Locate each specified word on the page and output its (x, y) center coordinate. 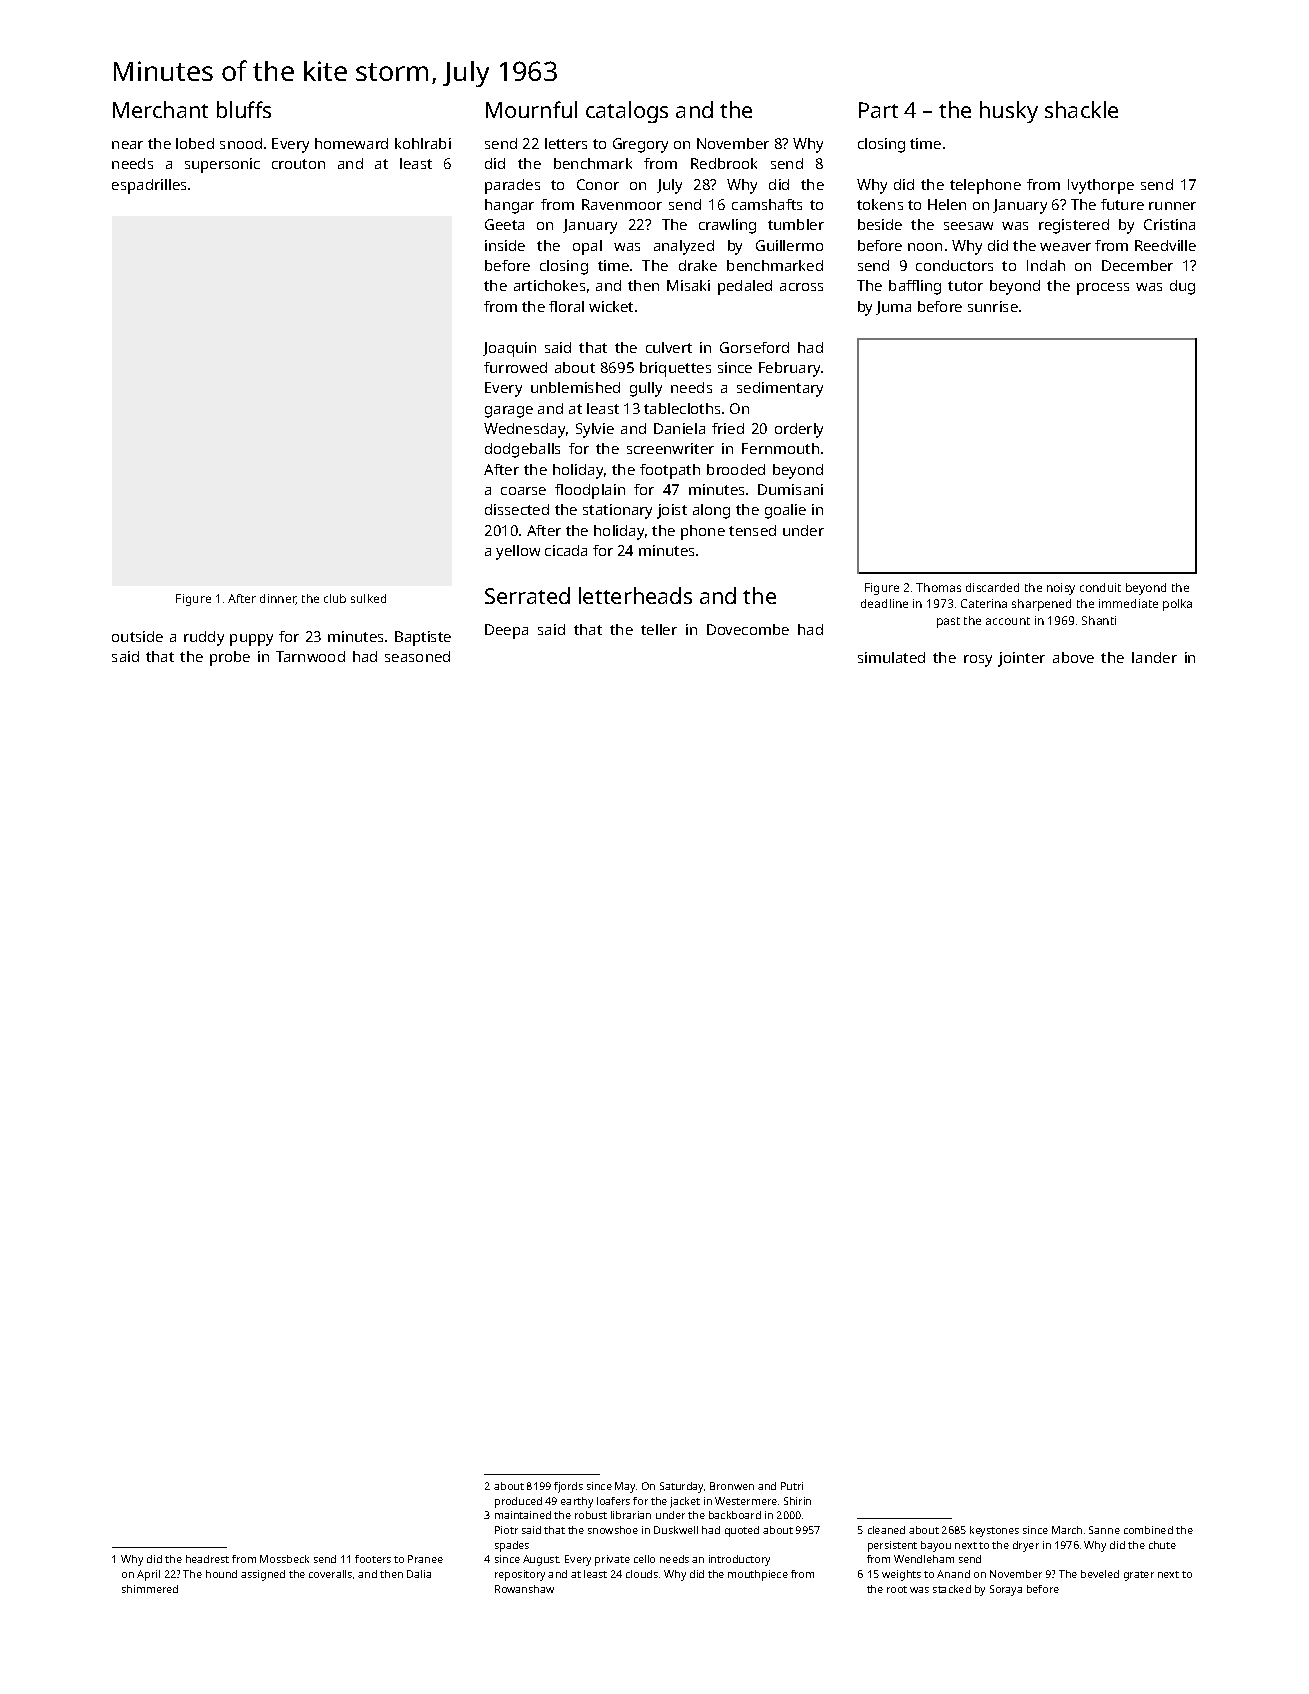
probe (230, 658)
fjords (568, 1487)
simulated (891, 657)
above (1073, 657)
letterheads (635, 595)
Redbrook (724, 163)
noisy (1061, 589)
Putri (792, 1486)
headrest (207, 1559)
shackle (1081, 109)
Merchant (160, 109)
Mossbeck (284, 1559)
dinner (278, 599)
